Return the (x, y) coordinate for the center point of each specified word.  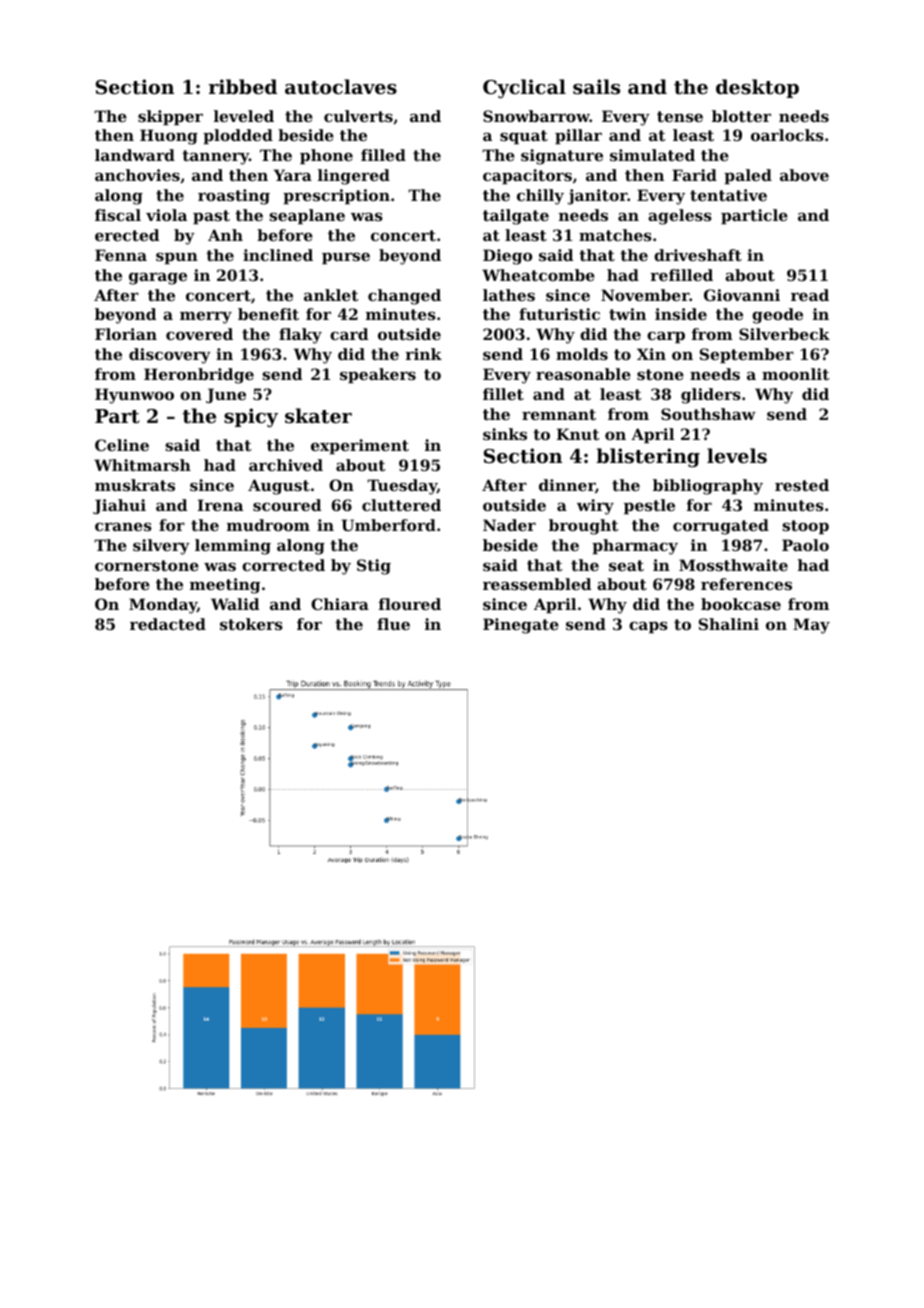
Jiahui (119, 506)
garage (158, 278)
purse (346, 258)
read (810, 295)
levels (737, 455)
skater (318, 416)
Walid (235, 604)
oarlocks (787, 135)
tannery (215, 157)
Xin (651, 354)
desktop (757, 88)
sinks (505, 434)
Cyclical (524, 88)
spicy (251, 417)
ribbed (243, 86)
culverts (358, 116)
